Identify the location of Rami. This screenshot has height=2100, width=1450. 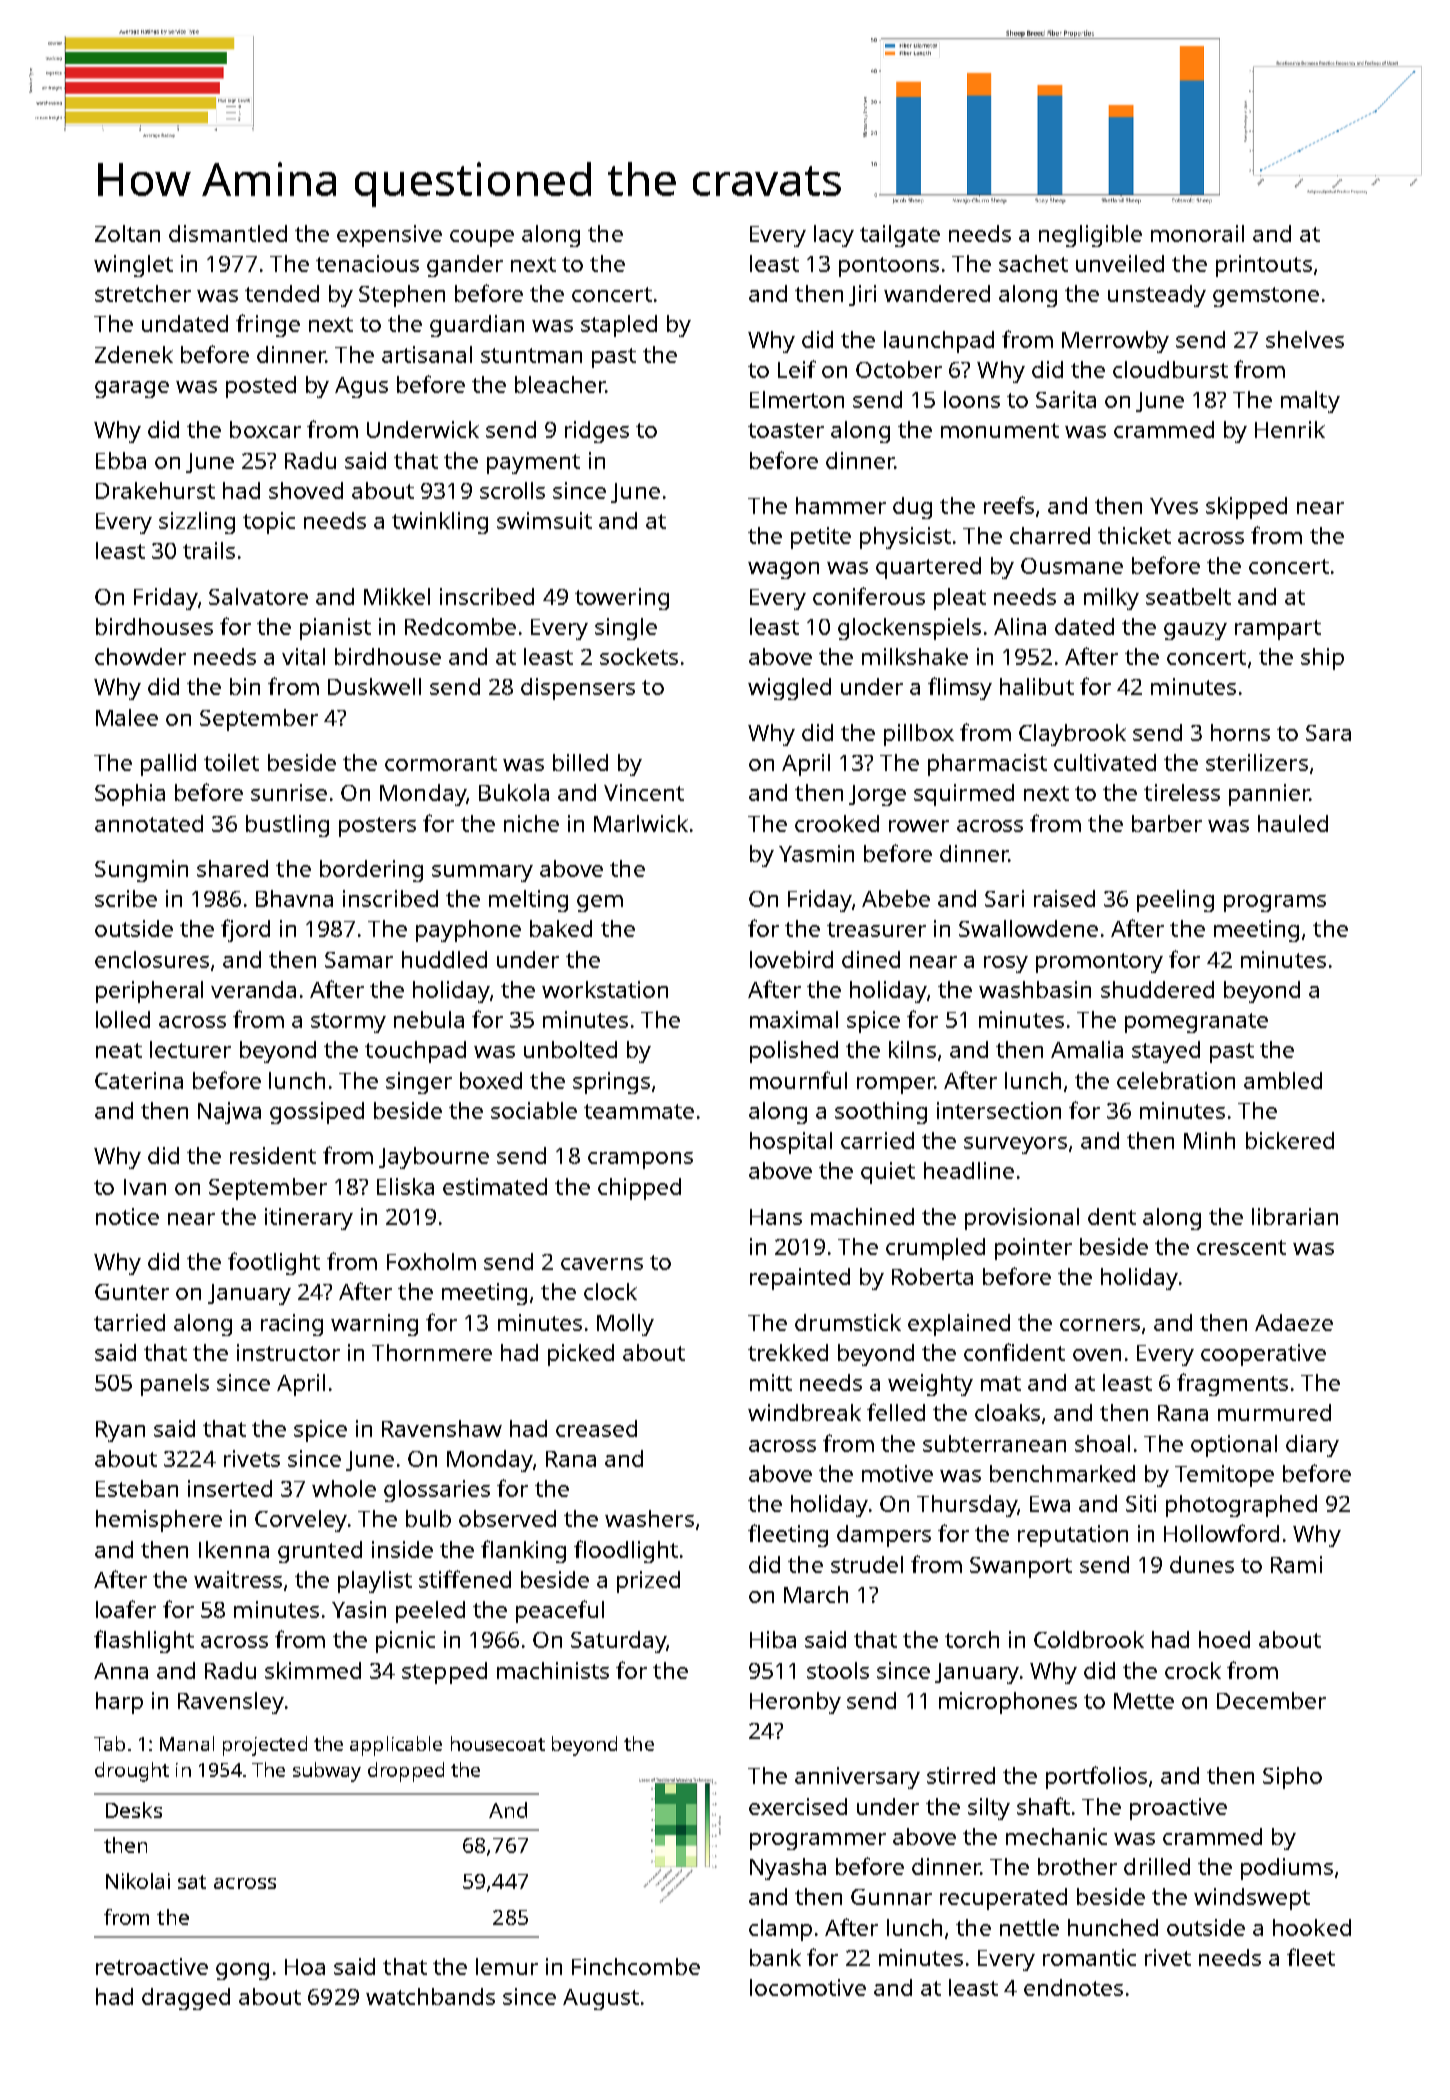
(1296, 1564).
